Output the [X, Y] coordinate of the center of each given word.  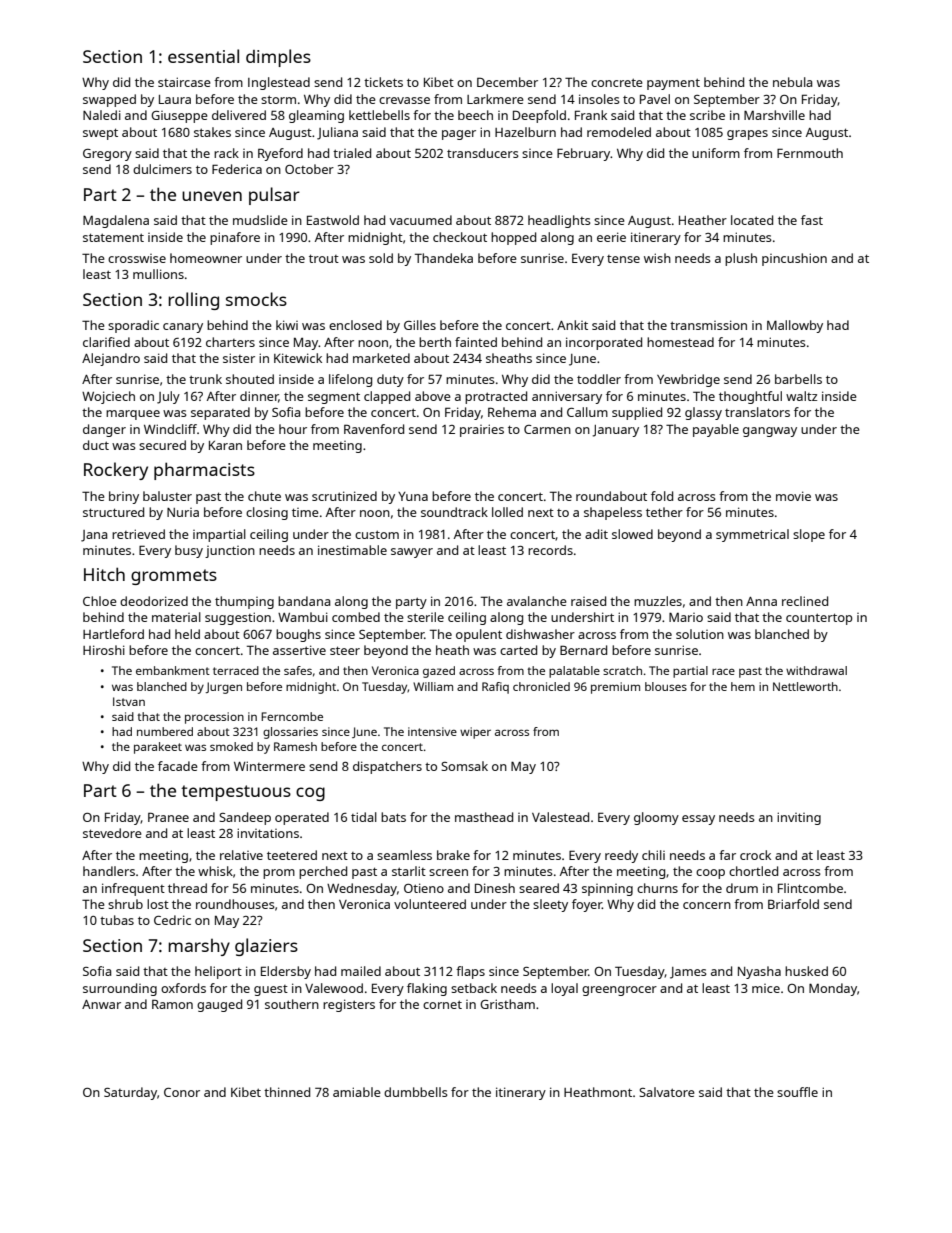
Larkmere [495, 99]
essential [203, 56]
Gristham [507, 1004]
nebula [792, 82]
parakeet [158, 748]
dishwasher [540, 634]
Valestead [560, 817]
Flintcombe [810, 888]
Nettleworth [805, 686]
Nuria [183, 512]
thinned [287, 1092]
